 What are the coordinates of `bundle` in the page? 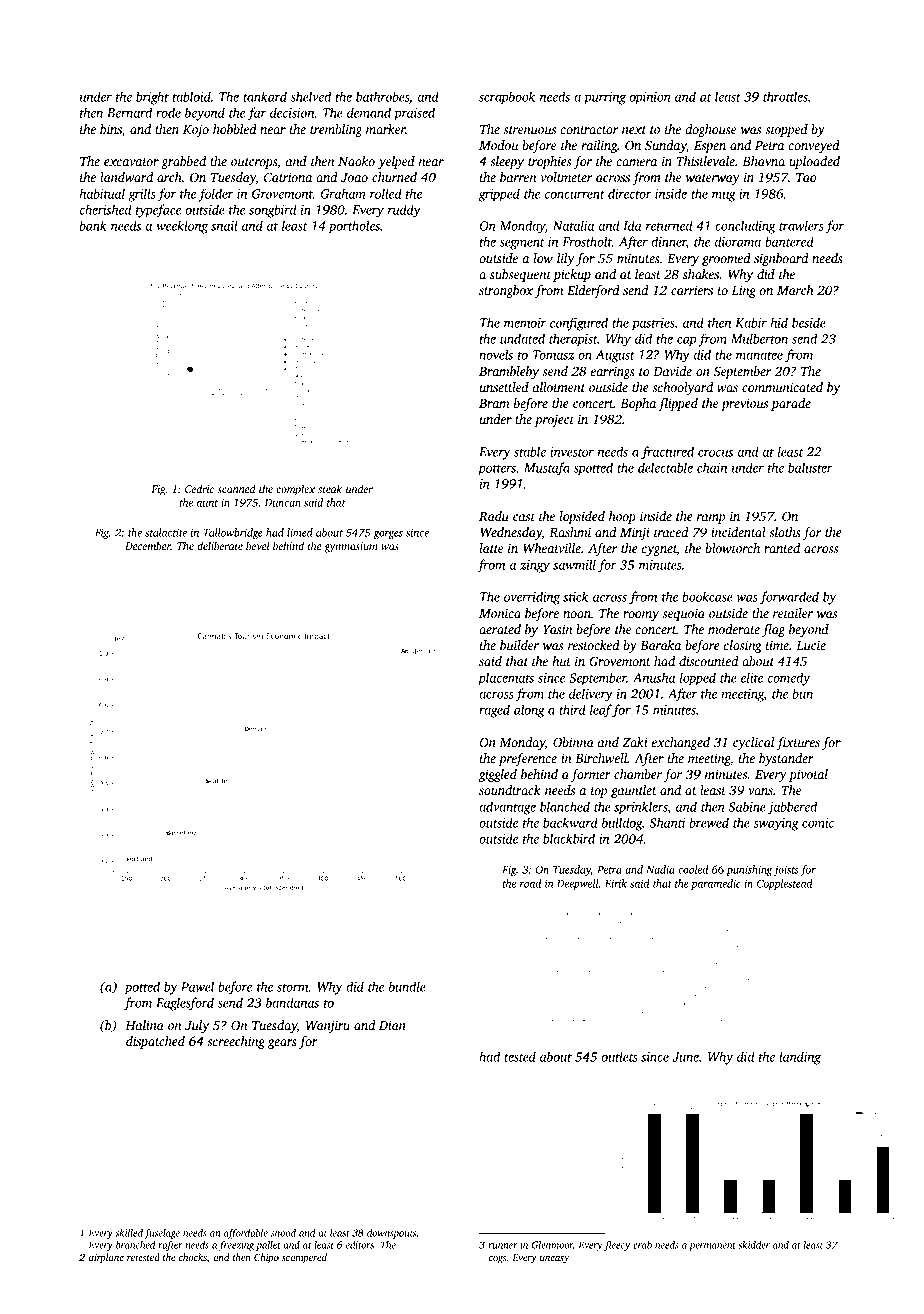 It's located at (407, 986).
